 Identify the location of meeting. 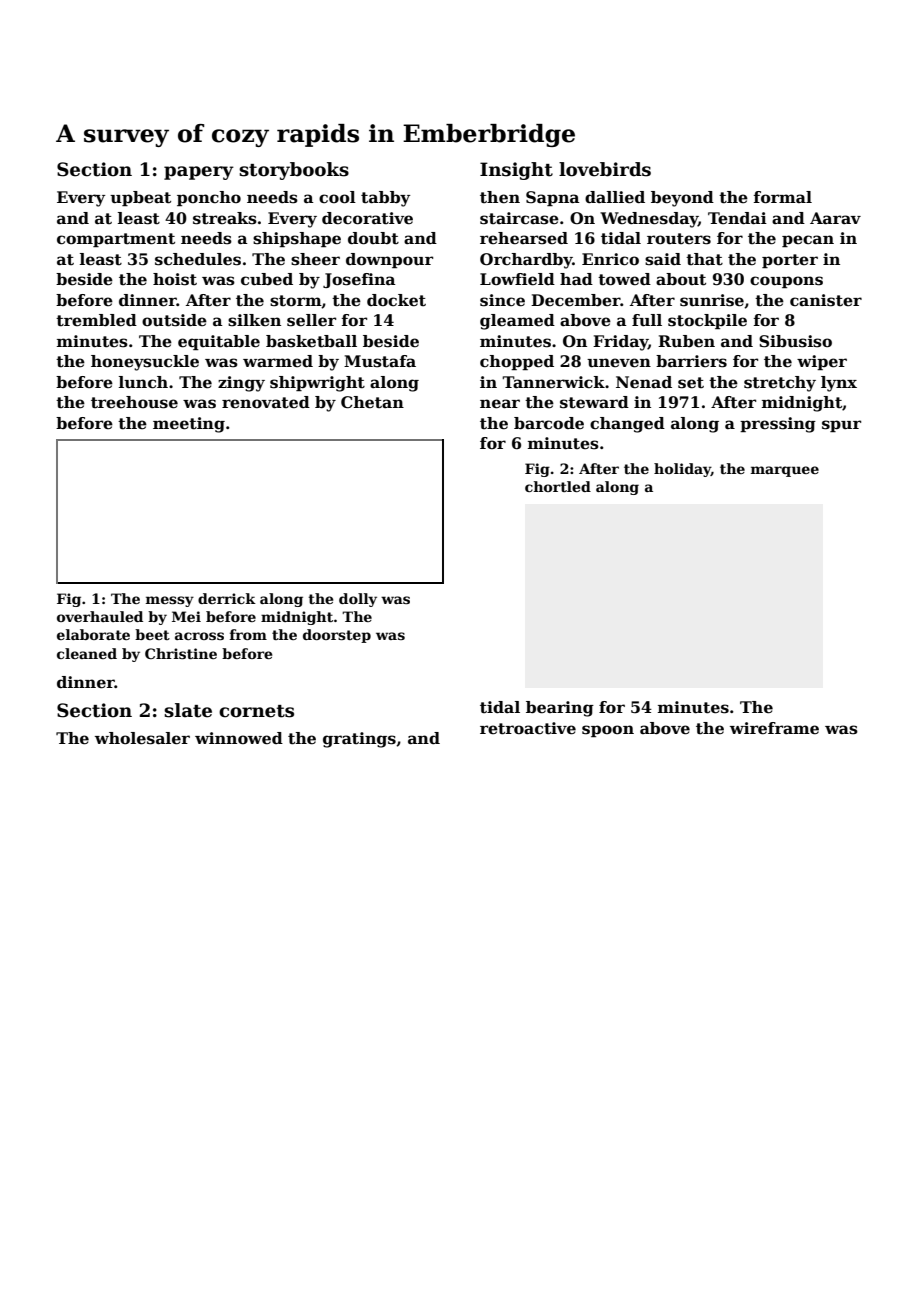
(189, 425).
